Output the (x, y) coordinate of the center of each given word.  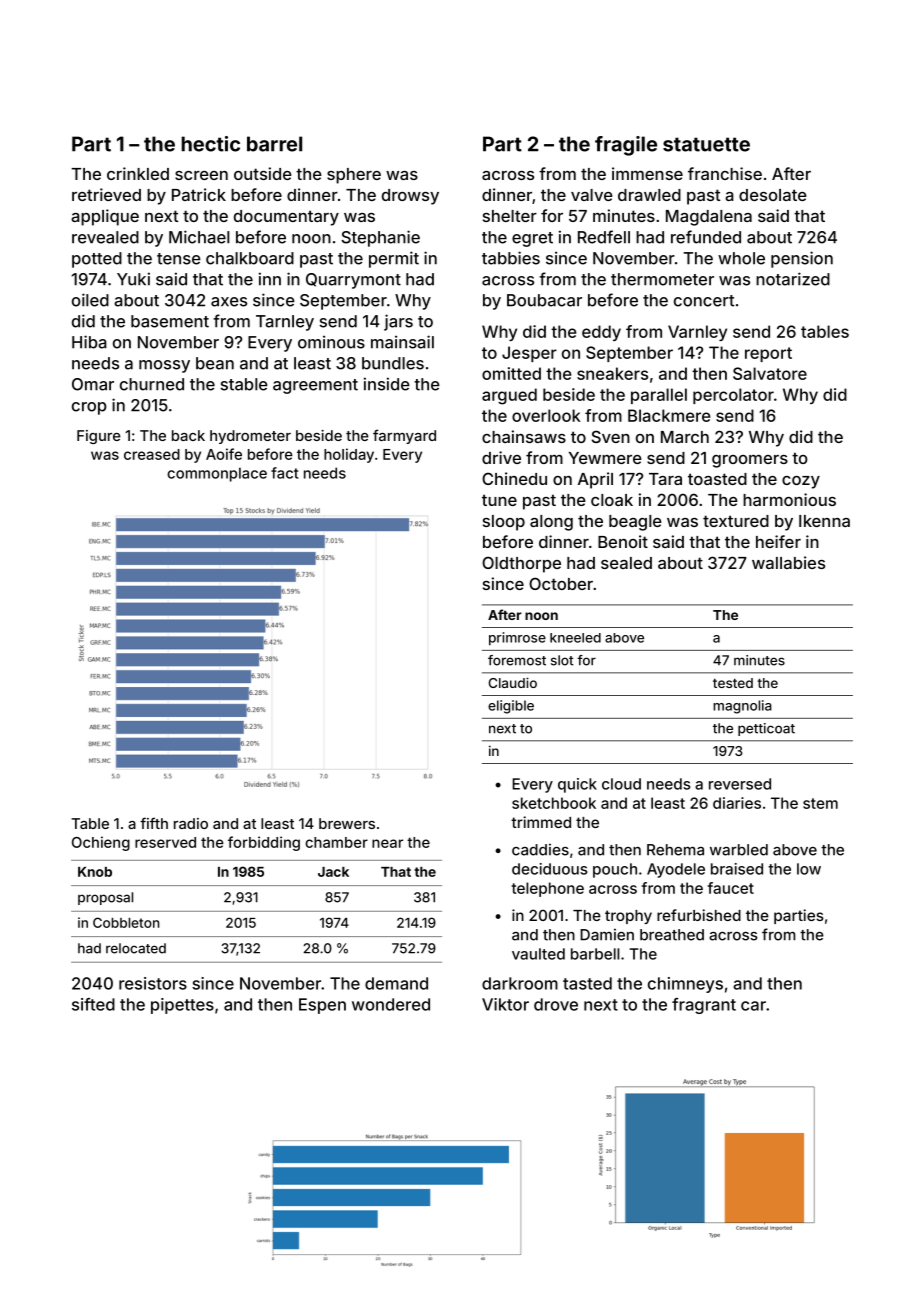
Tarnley (285, 323)
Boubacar (544, 300)
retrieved (106, 194)
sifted (93, 1004)
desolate (773, 195)
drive (501, 457)
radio (191, 823)
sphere (354, 176)
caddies (540, 850)
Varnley (697, 333)
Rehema (675, 850)
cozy (801, 482)
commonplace (217, 474)
